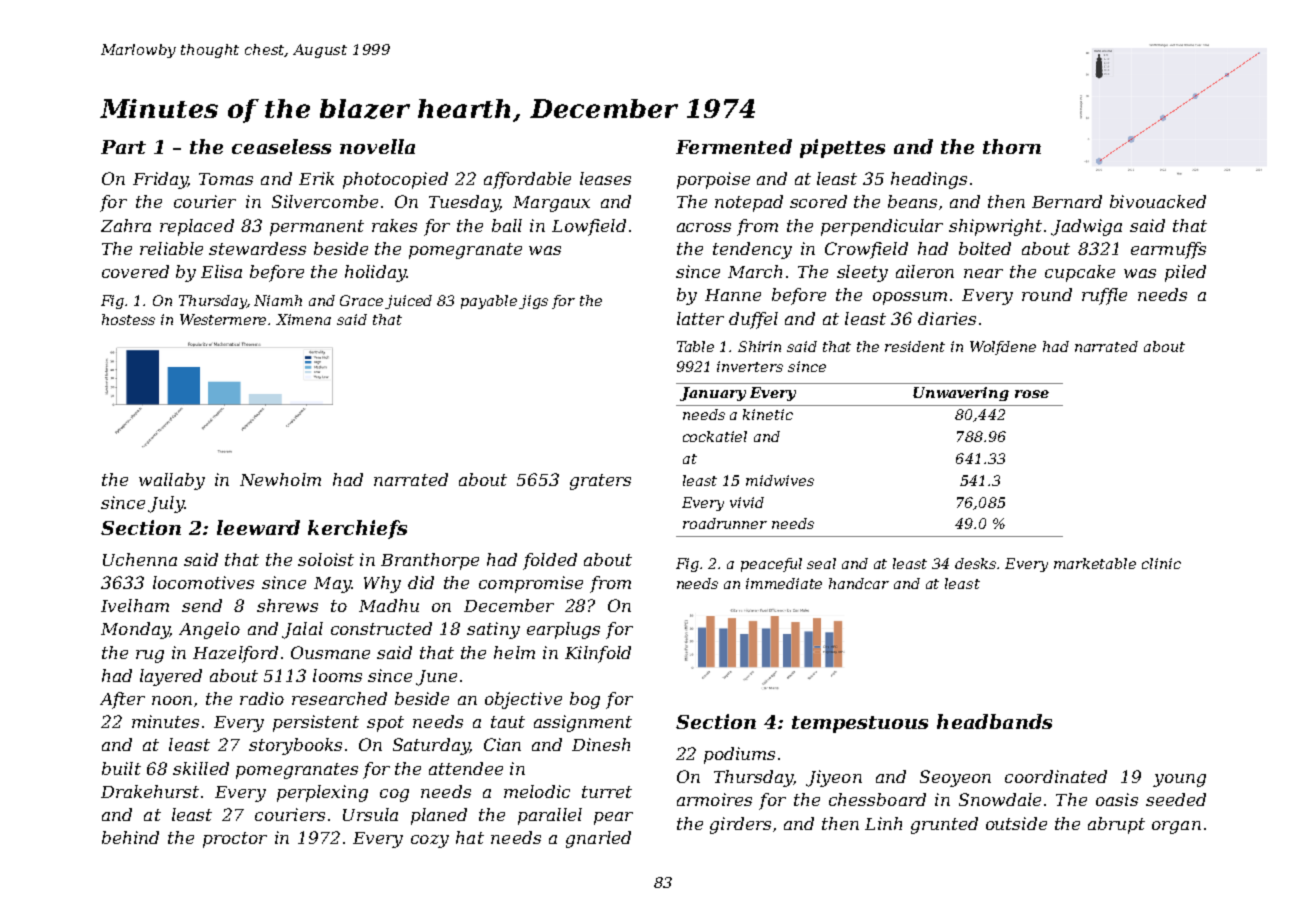 This page has width=1308, height=924. I want to click on soloist, so click(326, 559).
